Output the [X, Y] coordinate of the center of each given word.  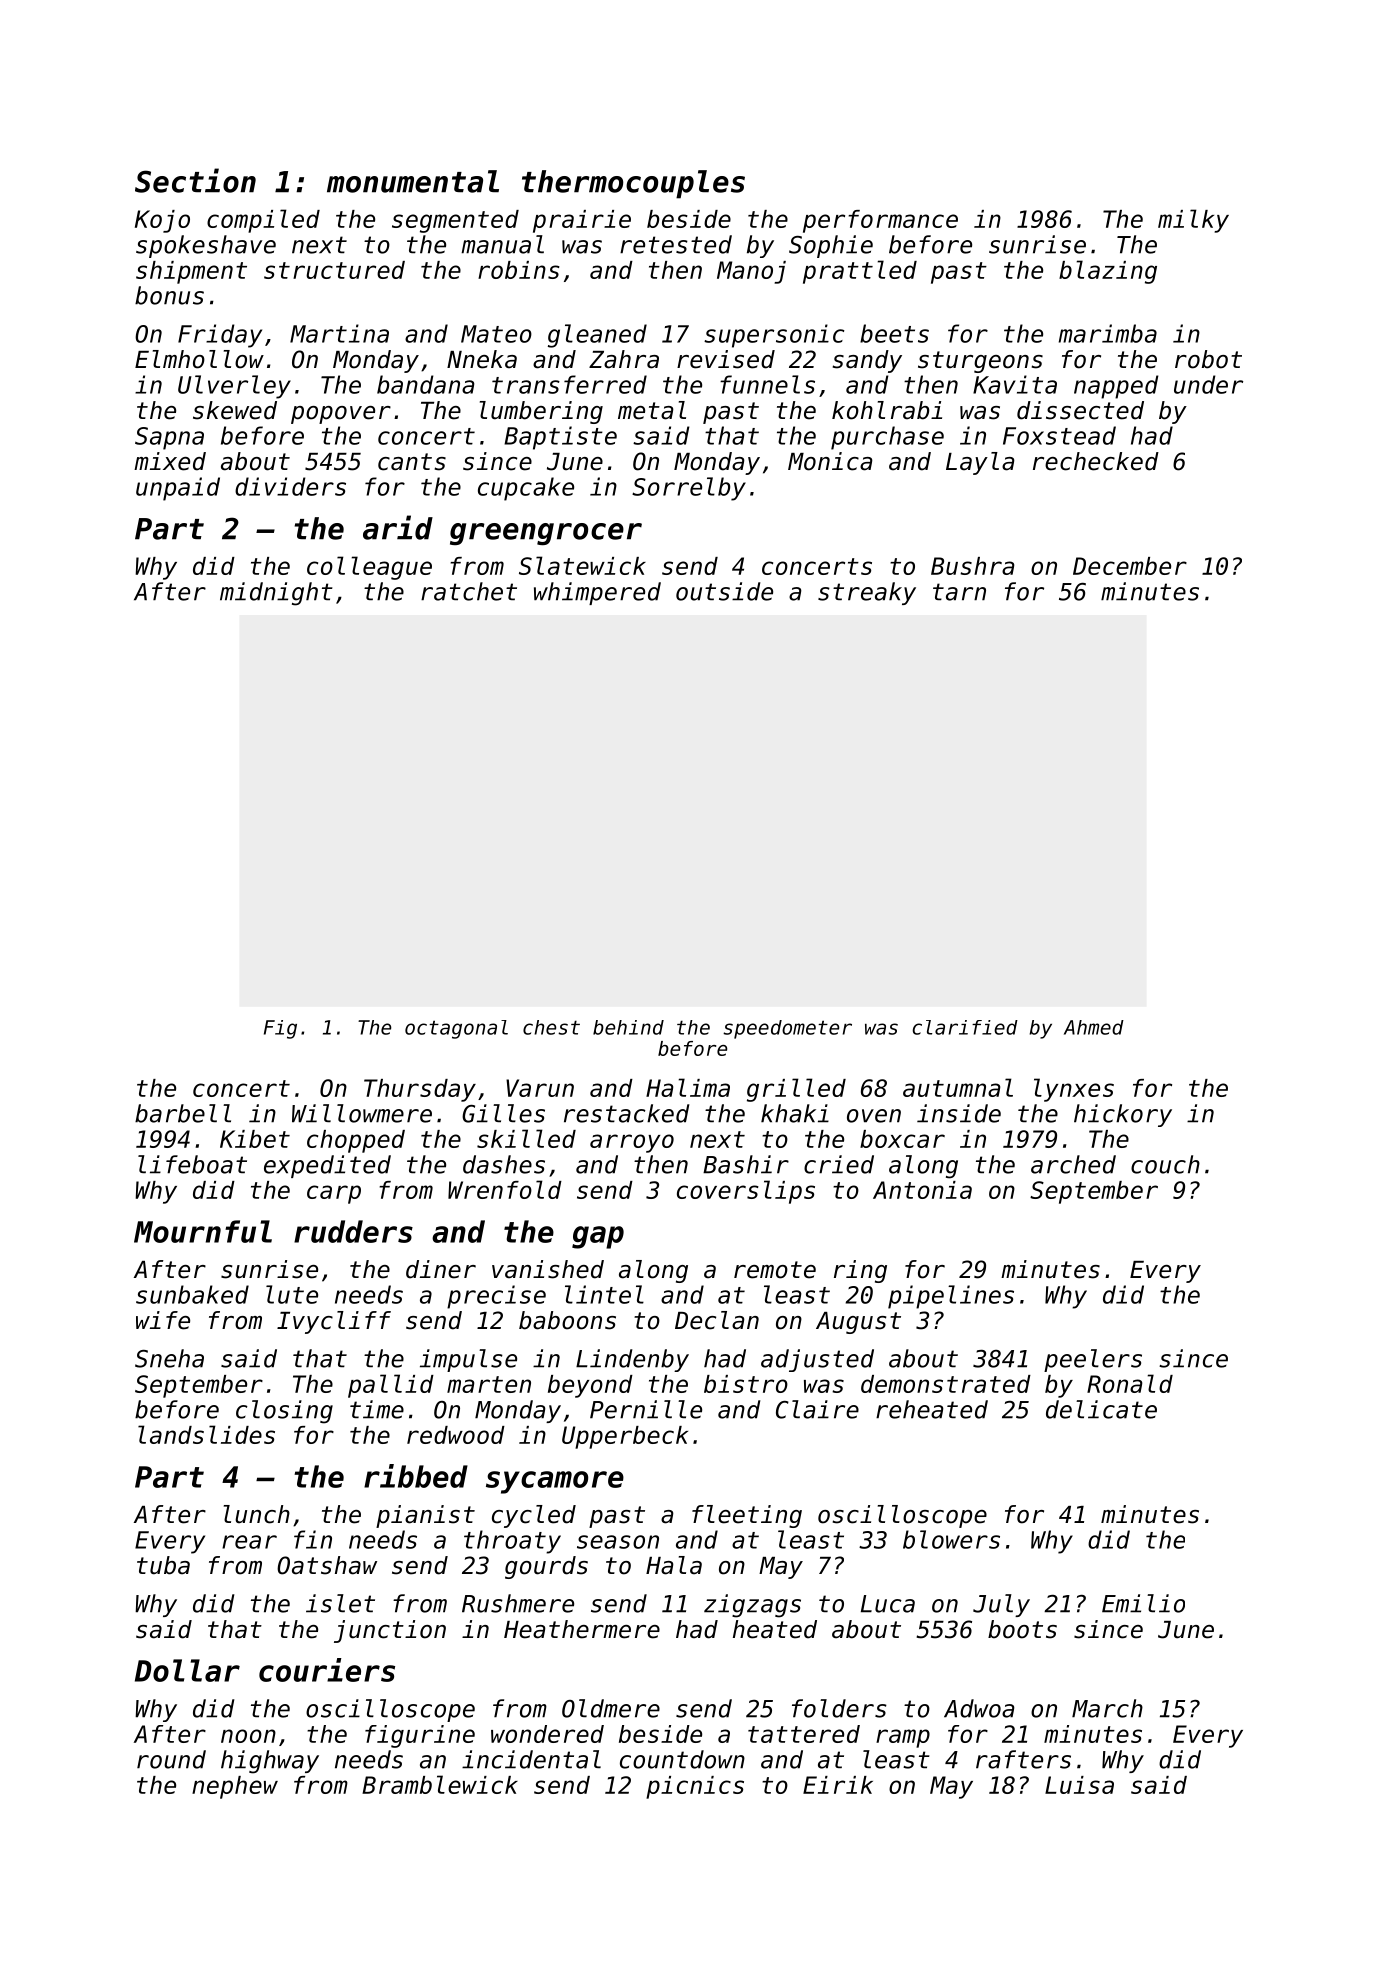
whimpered [597, 593]
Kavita [1015, 384]
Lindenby [632, 1360]
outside [724, 591]
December [1130, 566]
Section [195, 180]
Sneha [169, 1358]
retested [676, 244]
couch [1165, 1164]
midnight [276, 594]
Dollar [187, 1670]
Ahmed [1094, 1027]
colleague [369, 568]
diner [441, 1269]
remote [775, 1270]
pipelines [951, 1297]
